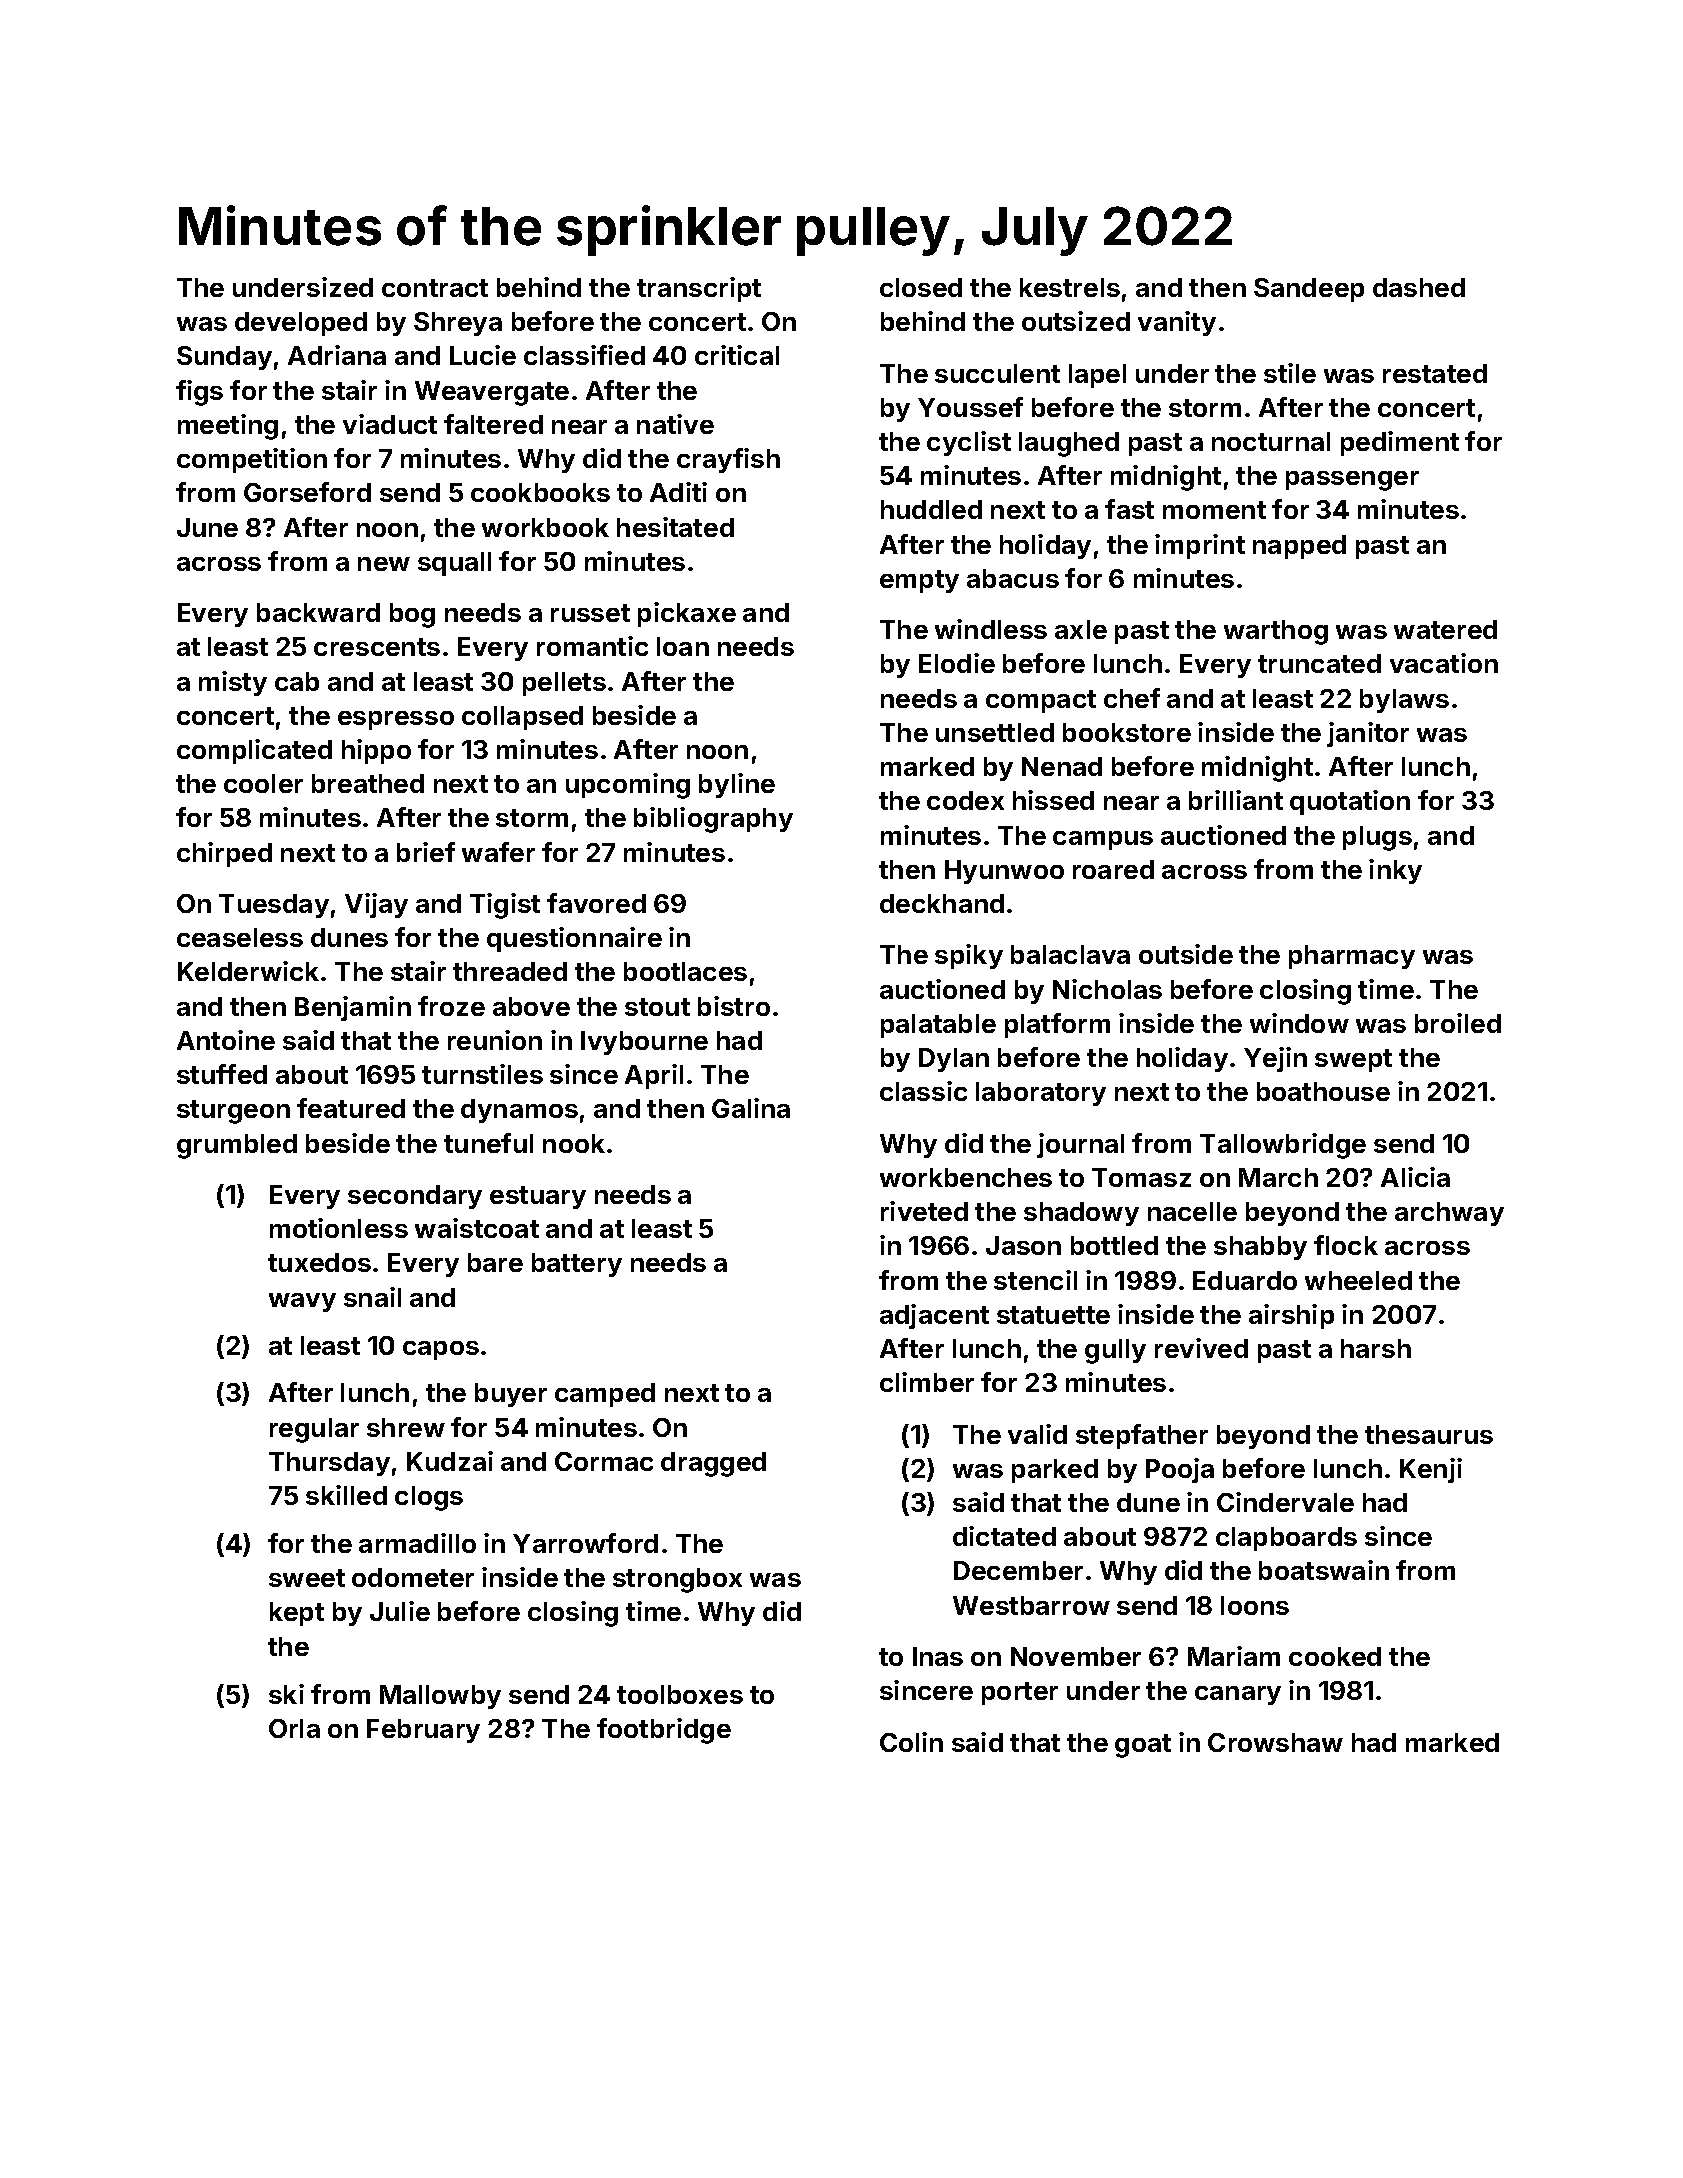  Describe the element at coordinates (319, 1262) in the image. I see `tuxedos` at that location.
